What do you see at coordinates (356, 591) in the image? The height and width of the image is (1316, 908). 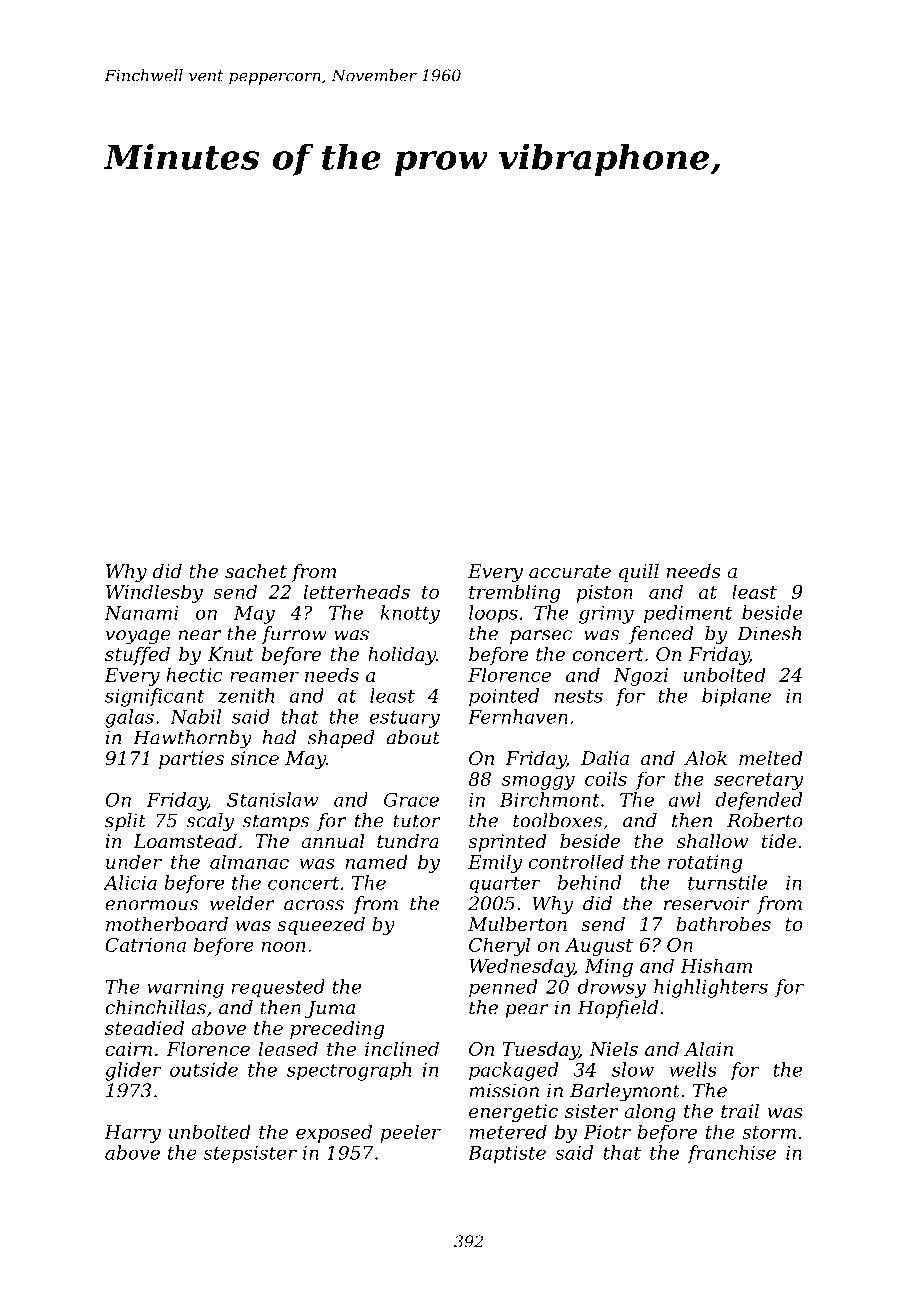 I see `letterheads` at bounding box center [356, 591].
